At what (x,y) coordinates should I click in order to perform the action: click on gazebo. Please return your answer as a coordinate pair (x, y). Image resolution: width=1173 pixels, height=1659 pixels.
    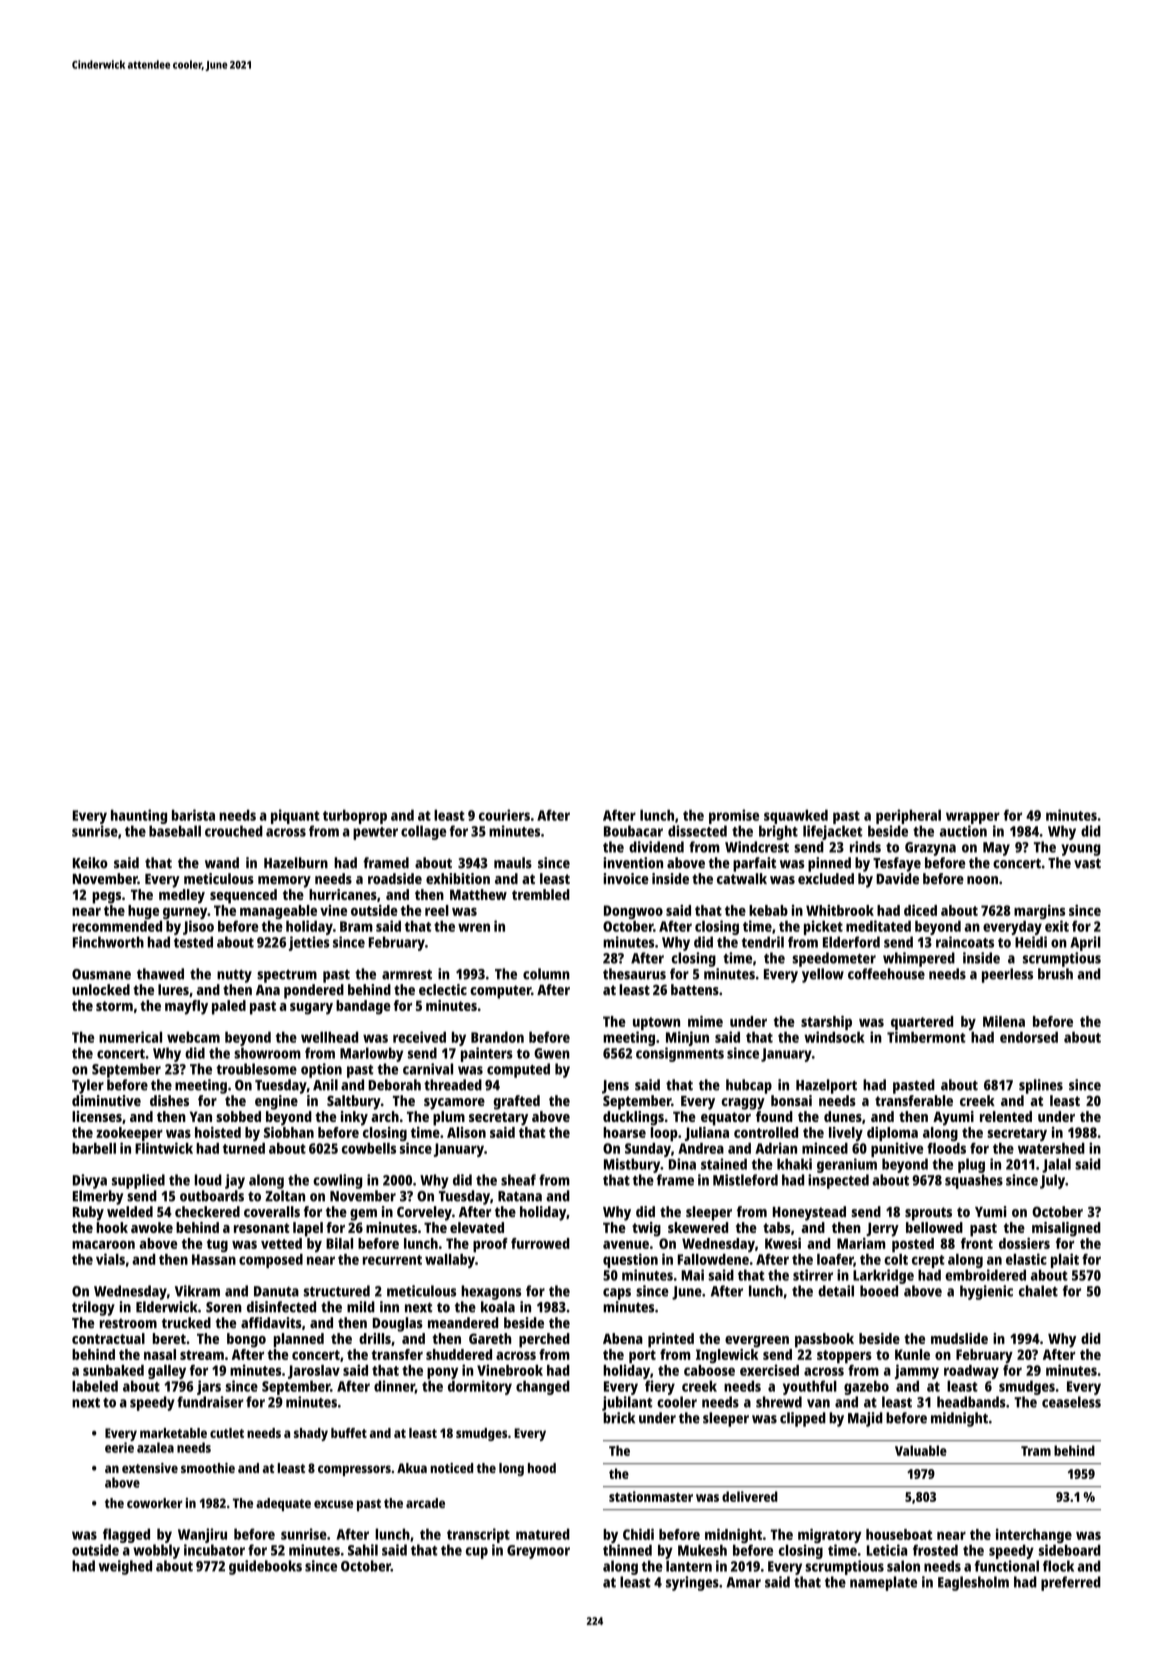
    Looking at the image, I should click on (866, 1387).
